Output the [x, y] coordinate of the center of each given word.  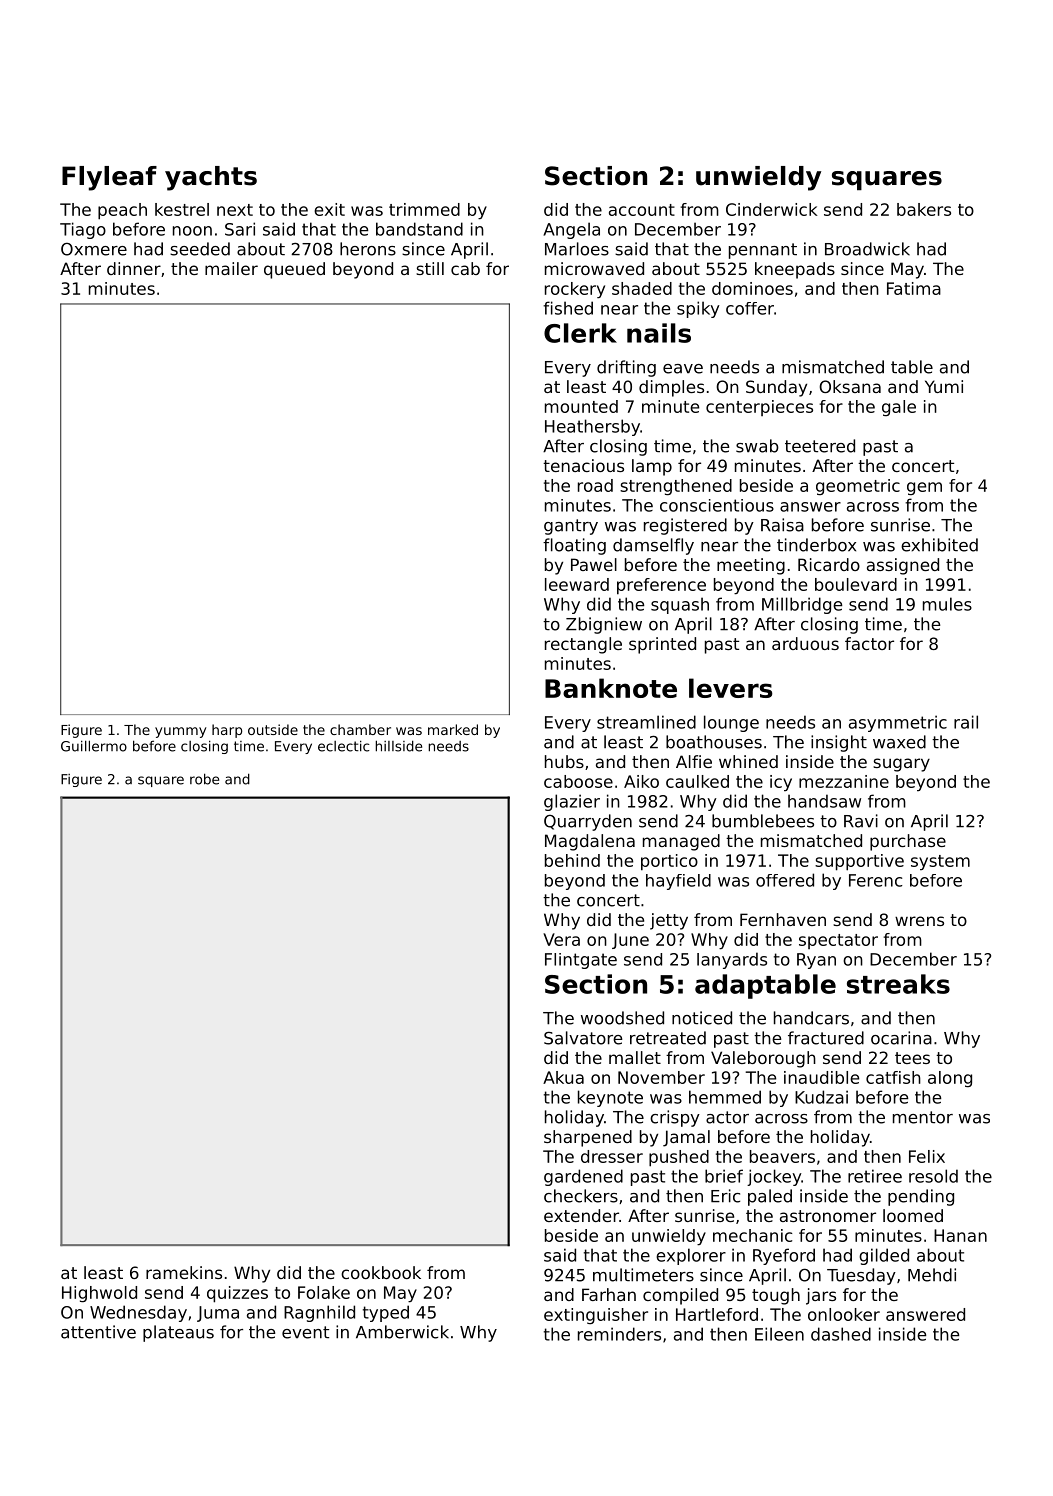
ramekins [184, 1272]
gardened [583, 1177]
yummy [180, 732]
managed [681, 842]
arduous [805, 643]
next [235, 210]
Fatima [914, 288]
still [430, 268]
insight [839, 743]
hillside [398, 746]
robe [204, 779]
